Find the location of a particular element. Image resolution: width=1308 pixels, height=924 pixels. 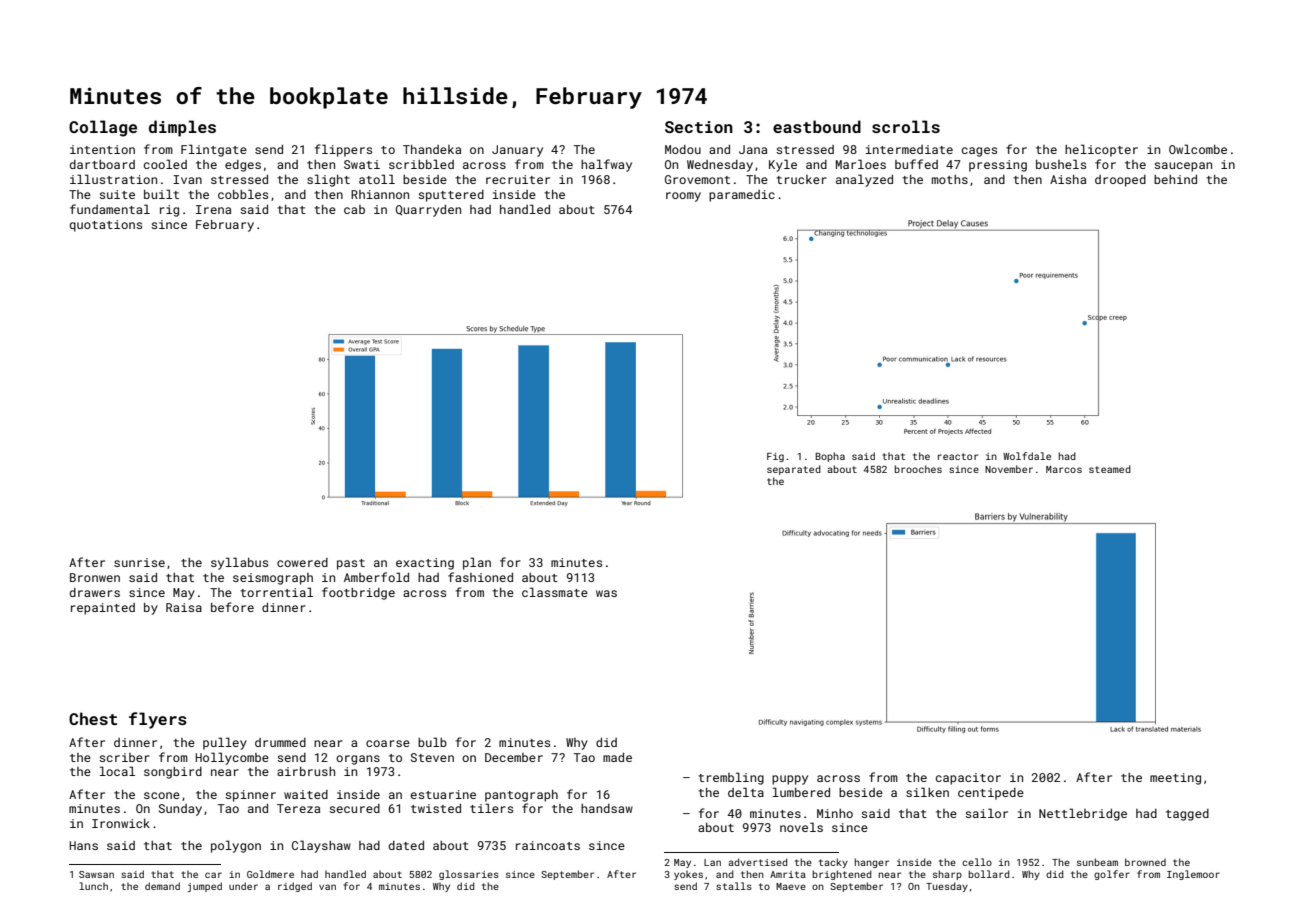

Bopha is located at coordinates (830, 457).
